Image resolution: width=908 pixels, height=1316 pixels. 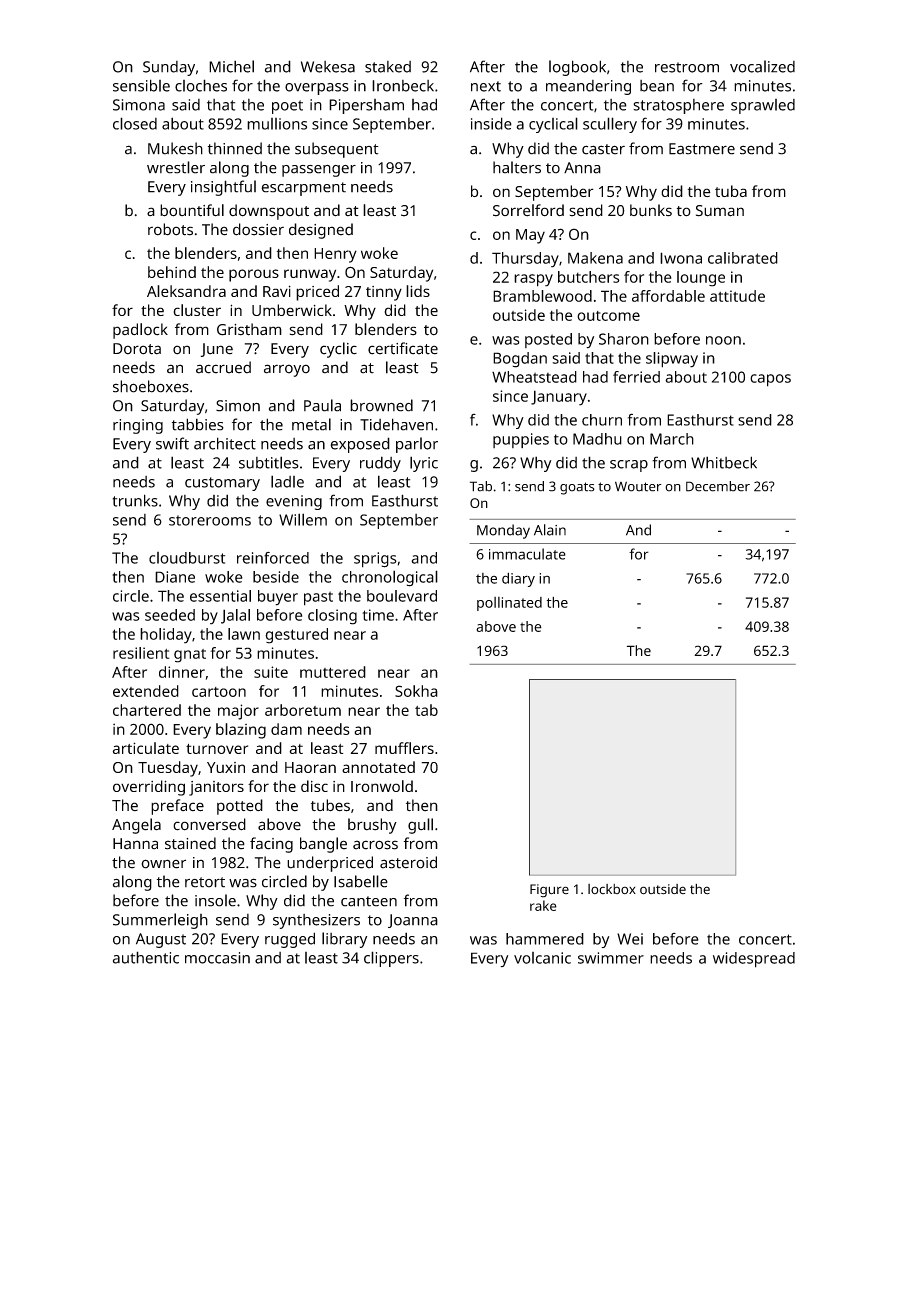 I want to click on reinforced, so click(x=273, y=558).
